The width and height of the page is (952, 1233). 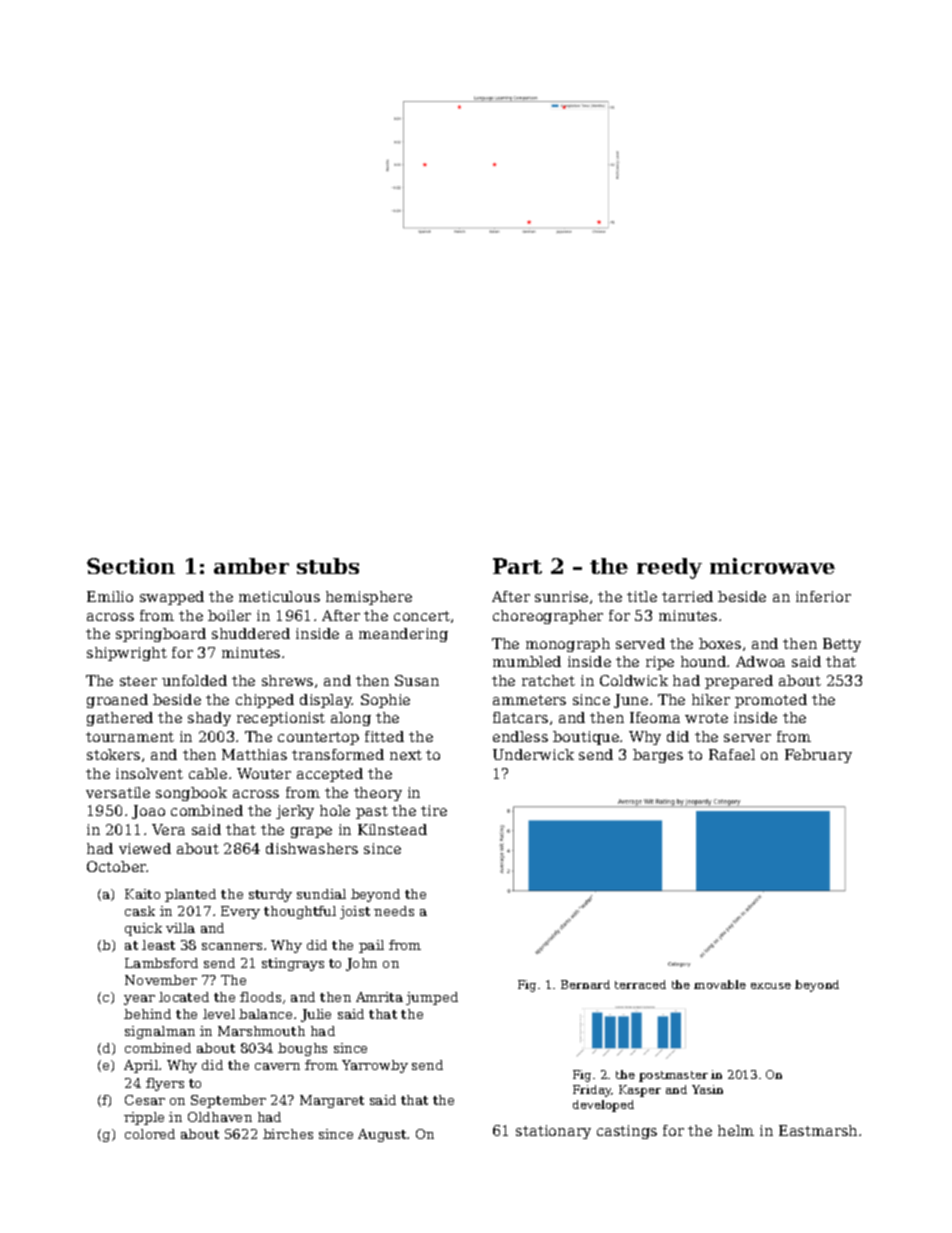 What do you see at coordinates (673, 1076) in the page?
I see `postmaster` at bounding box center [673, 1076].
